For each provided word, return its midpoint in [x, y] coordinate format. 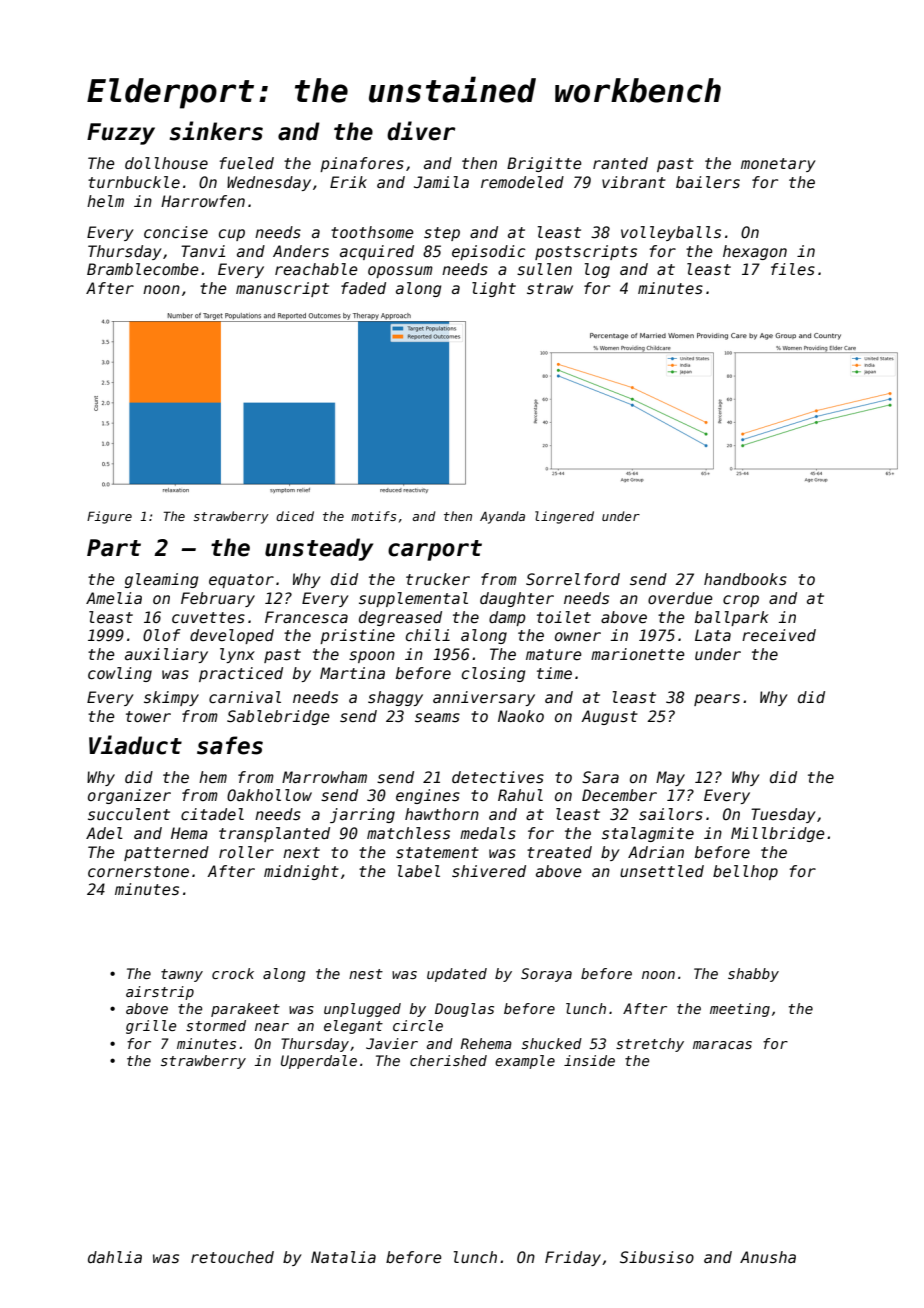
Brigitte [544, 164]
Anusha [768, 1257]
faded [363, 288]
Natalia [343, 1257]
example [525, 1062]
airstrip [160, 993]
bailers [708, 182]
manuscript [282, 289]
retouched [232, 1257]
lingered [564, 517]
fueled [247, 163]
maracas [722, 1045]
